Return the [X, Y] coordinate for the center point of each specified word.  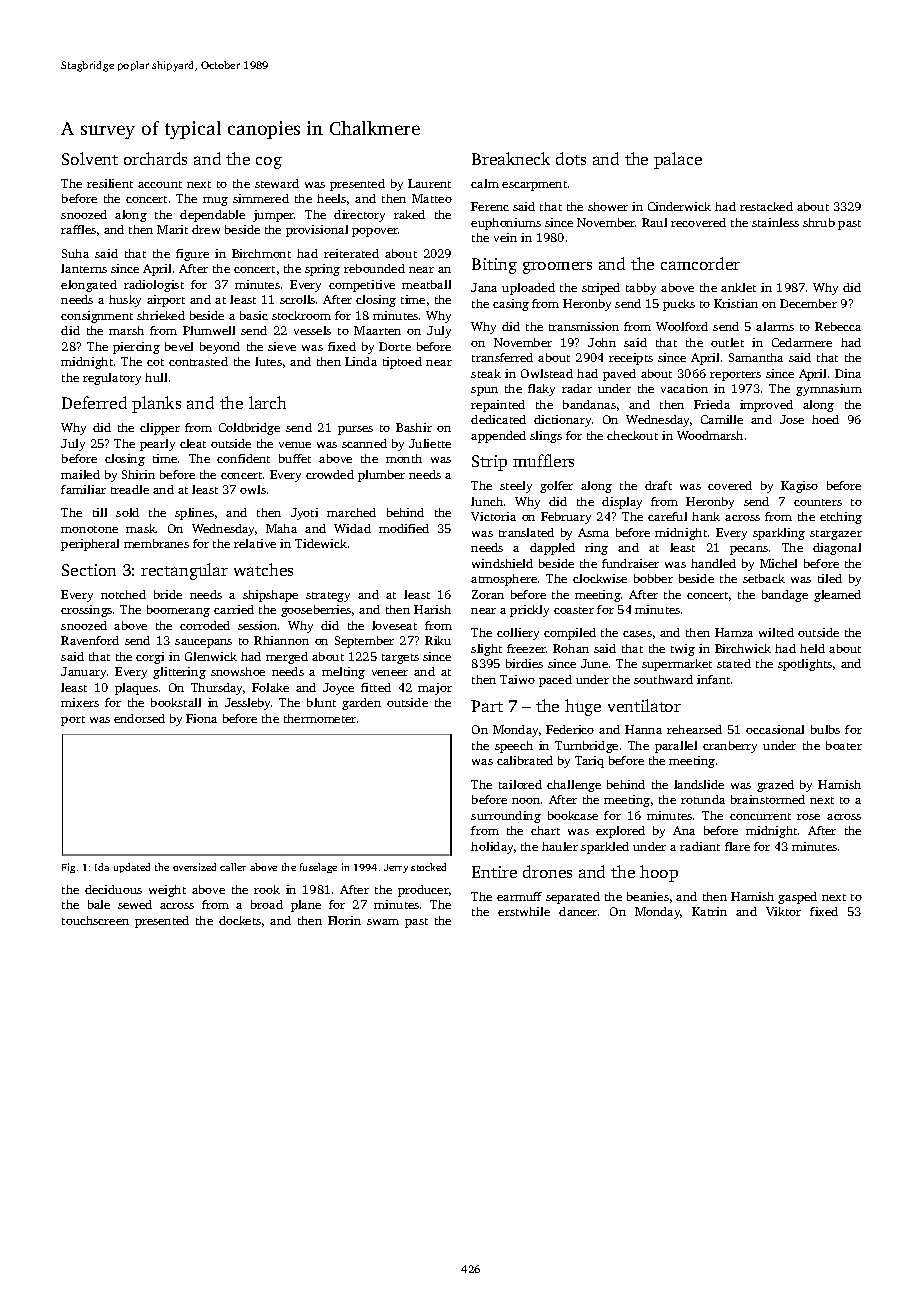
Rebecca [838, 326]
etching [841, 518]
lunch [487, 501]
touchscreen [95, 920]
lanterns [84, 268]
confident [243, 458]
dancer [578, 911]
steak [486, 373]
